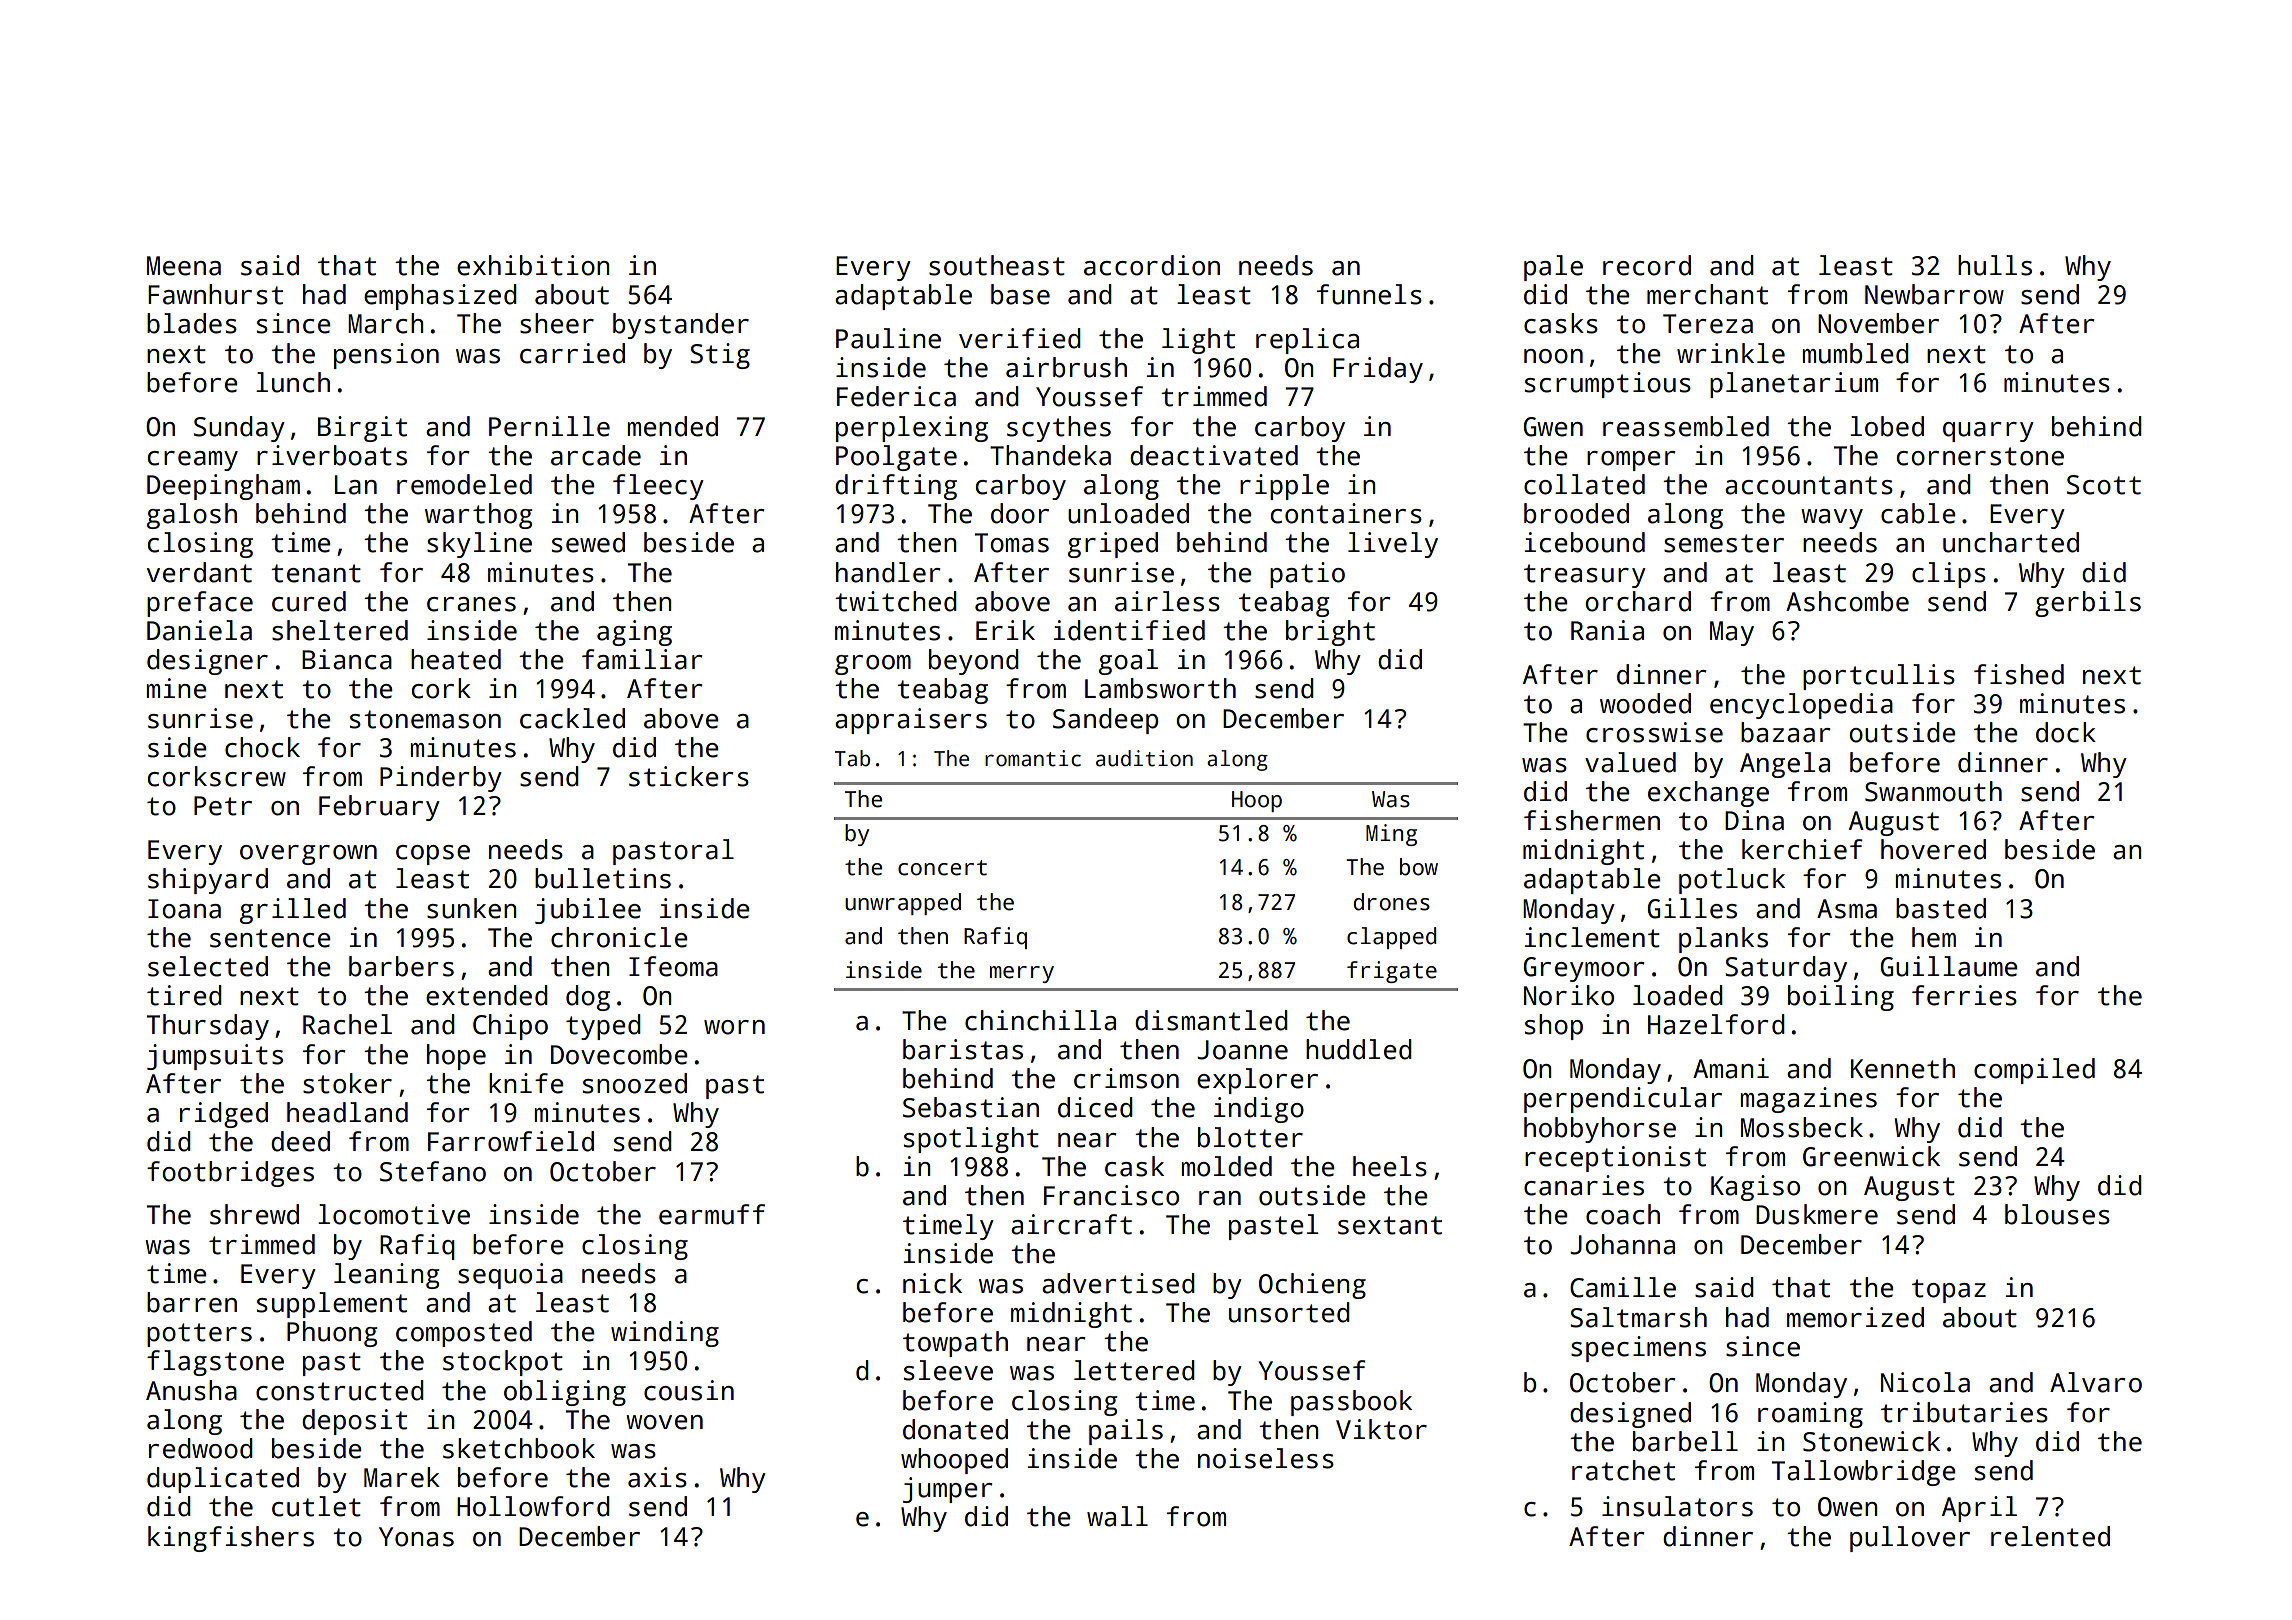 The height and width of the document is (1620, 2292). I want to click on Friday, so click(1378, 370).
